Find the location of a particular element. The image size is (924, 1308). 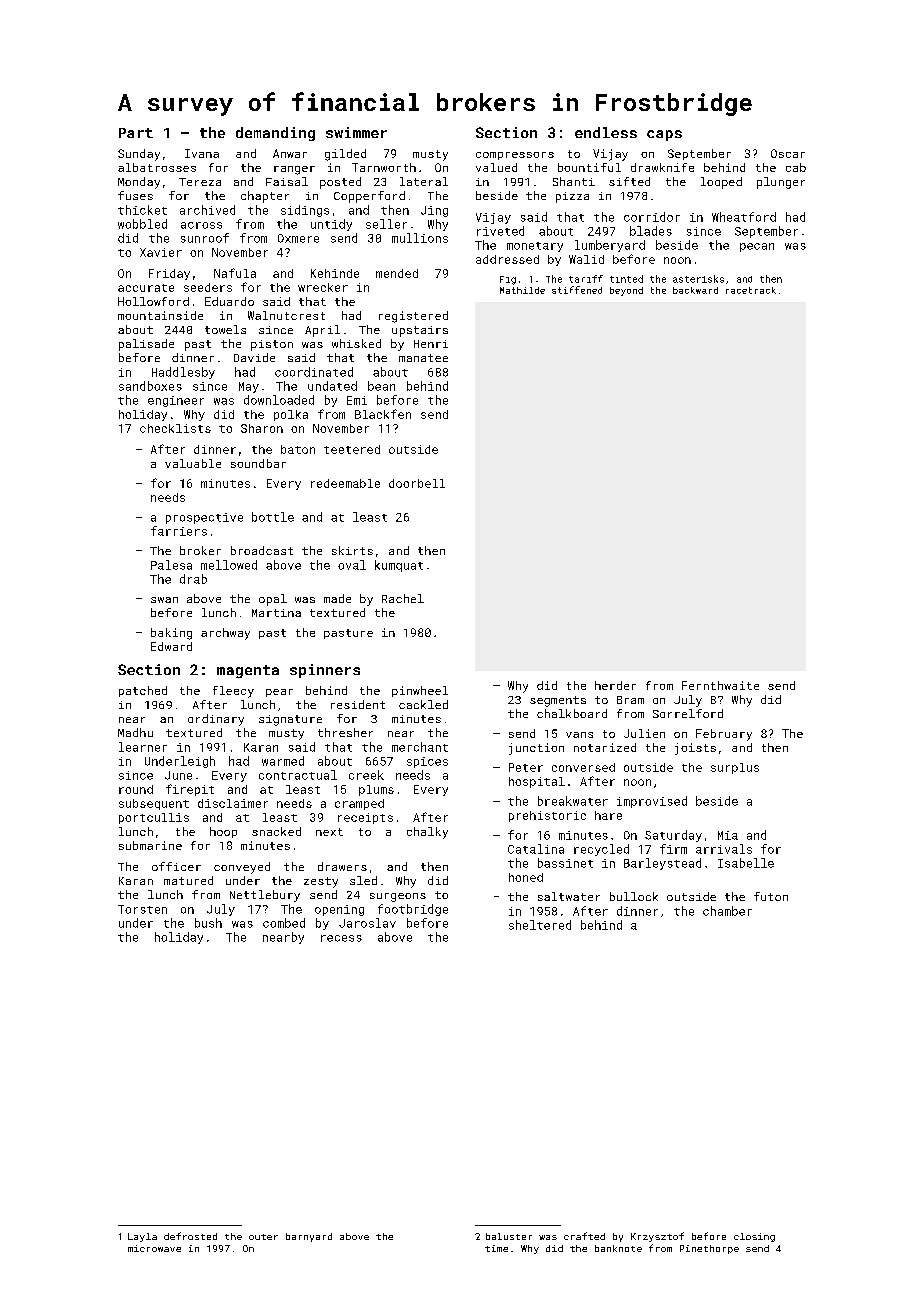

compressors is located at coordinates (515, 156).
